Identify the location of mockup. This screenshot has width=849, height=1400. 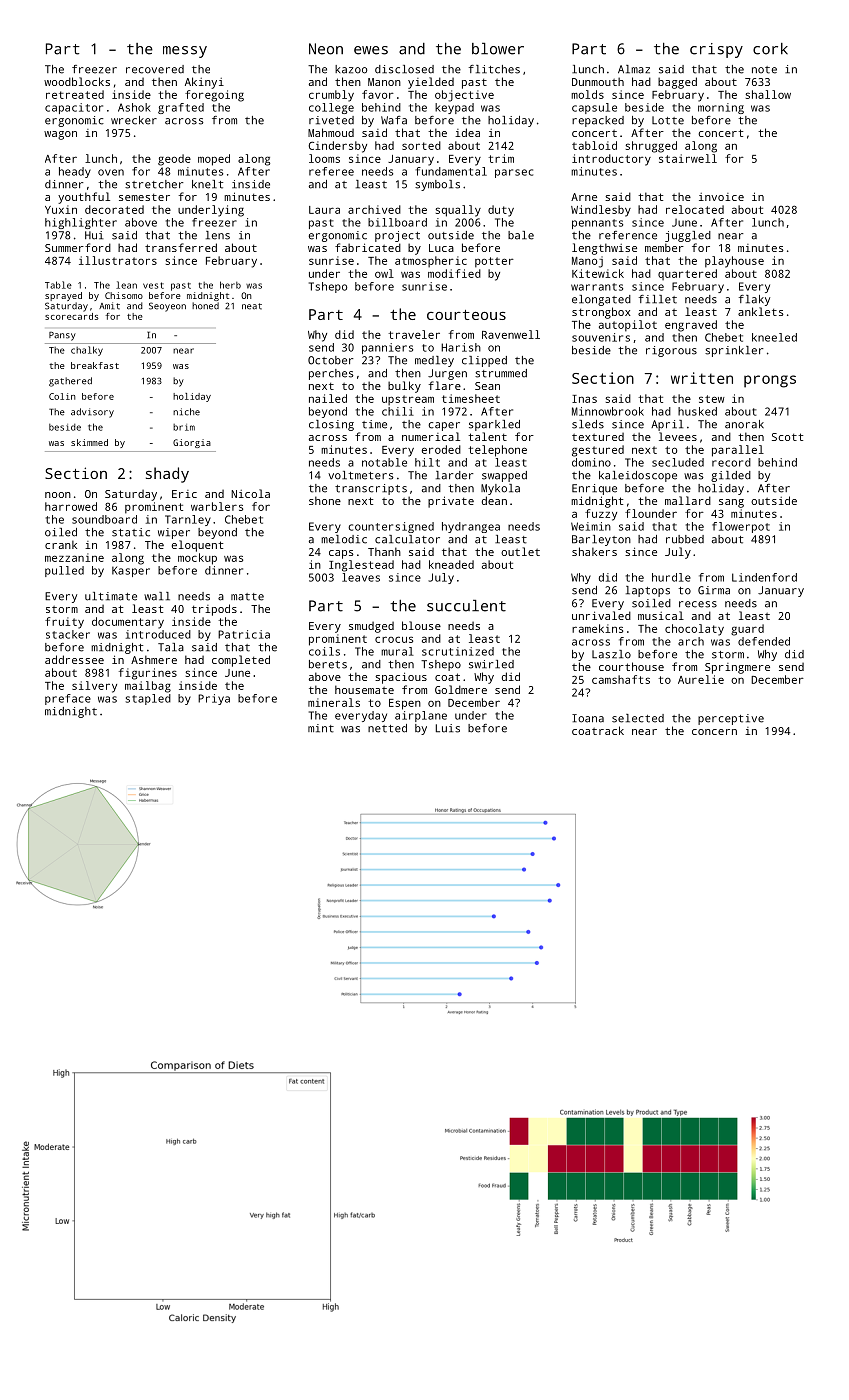
(197, 559).
